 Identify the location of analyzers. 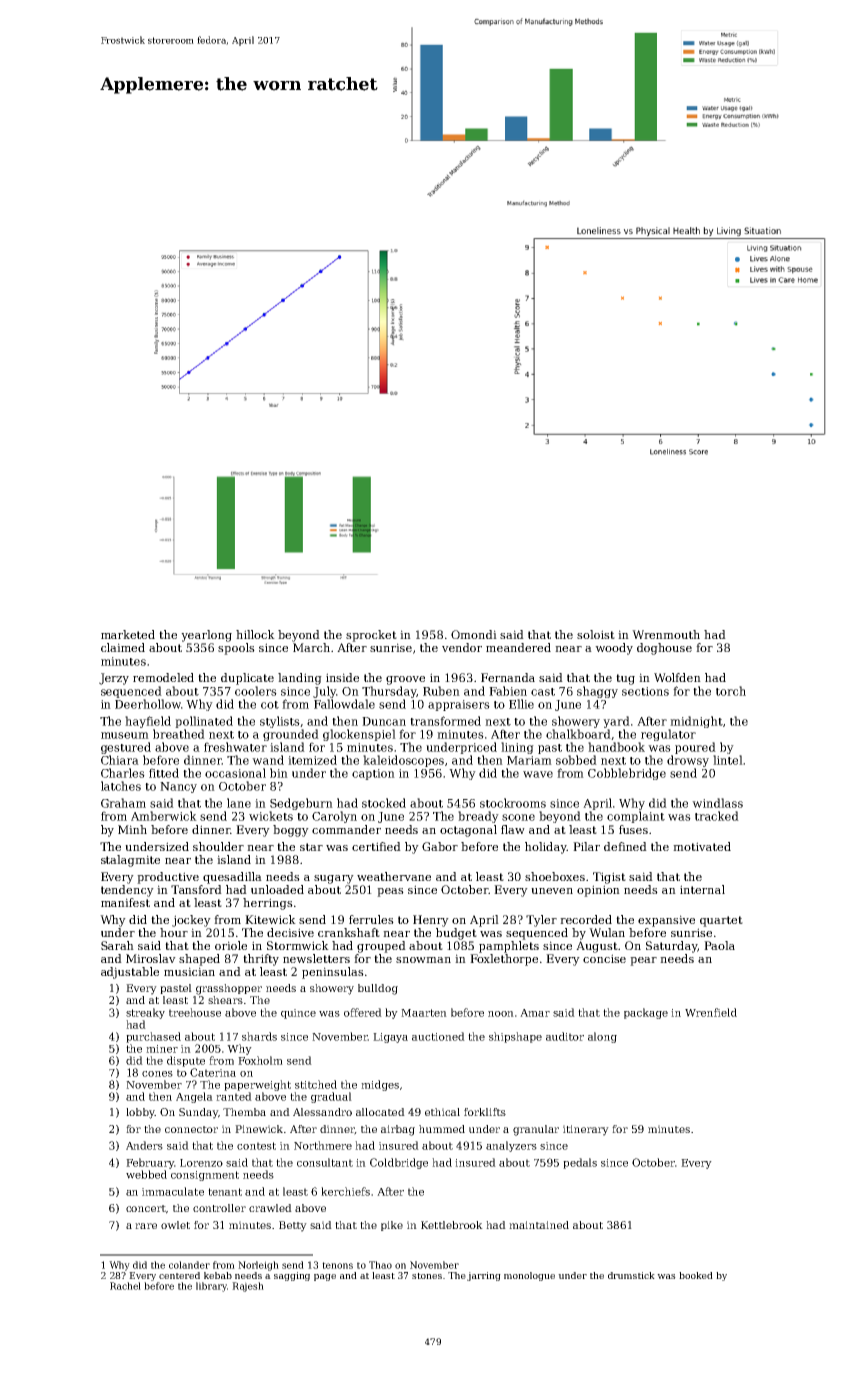
(511, 1146).
